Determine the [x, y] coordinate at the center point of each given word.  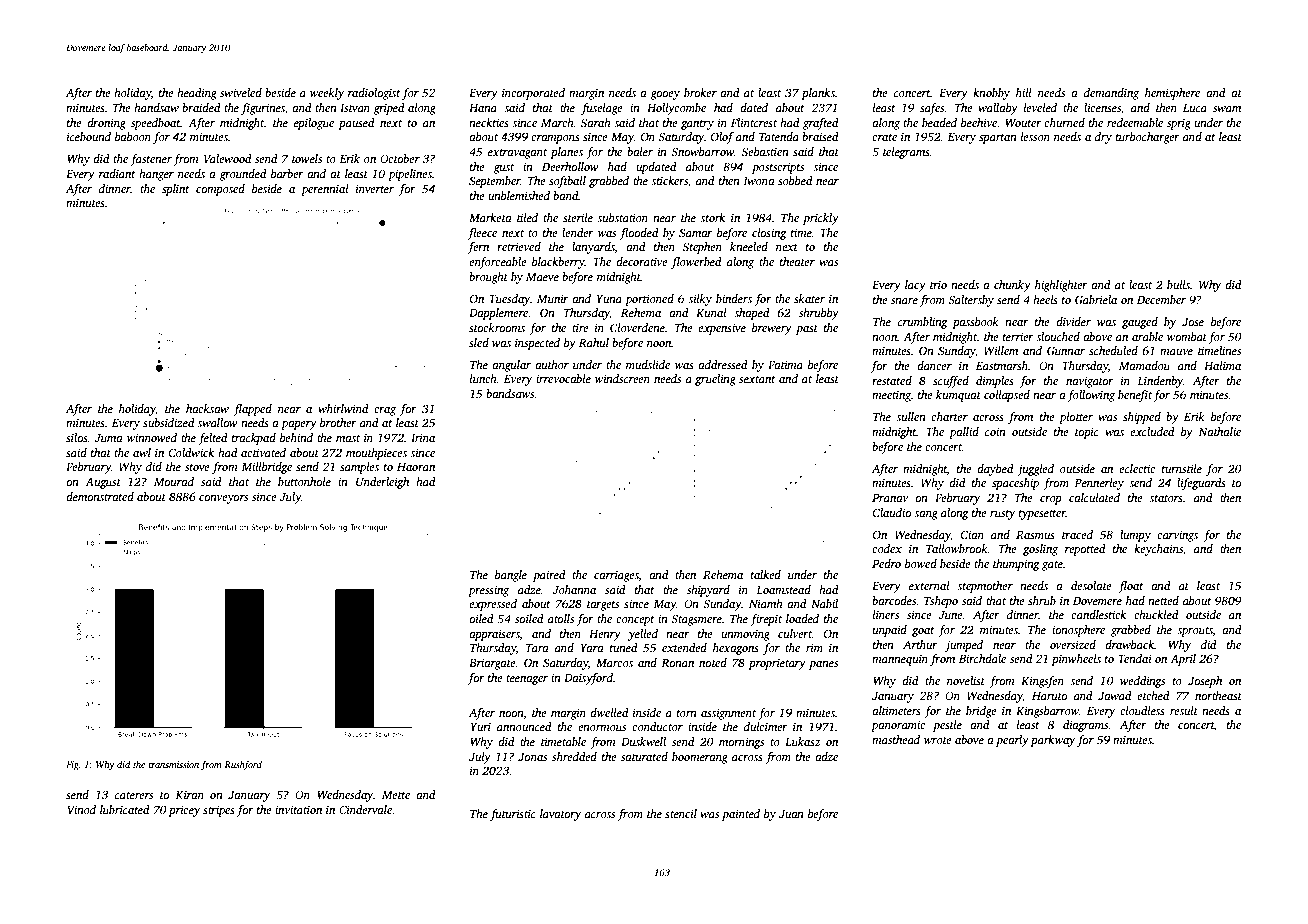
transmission [173, 764]
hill [1024, 92]
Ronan [677, 663]
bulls [1178, 284]
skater [809, 298]
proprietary [777, 664]
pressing [488, 591]
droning [106, 124]
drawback [1130, 644]
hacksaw [207, 408]
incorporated [533, 94]
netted [1163, 600]
